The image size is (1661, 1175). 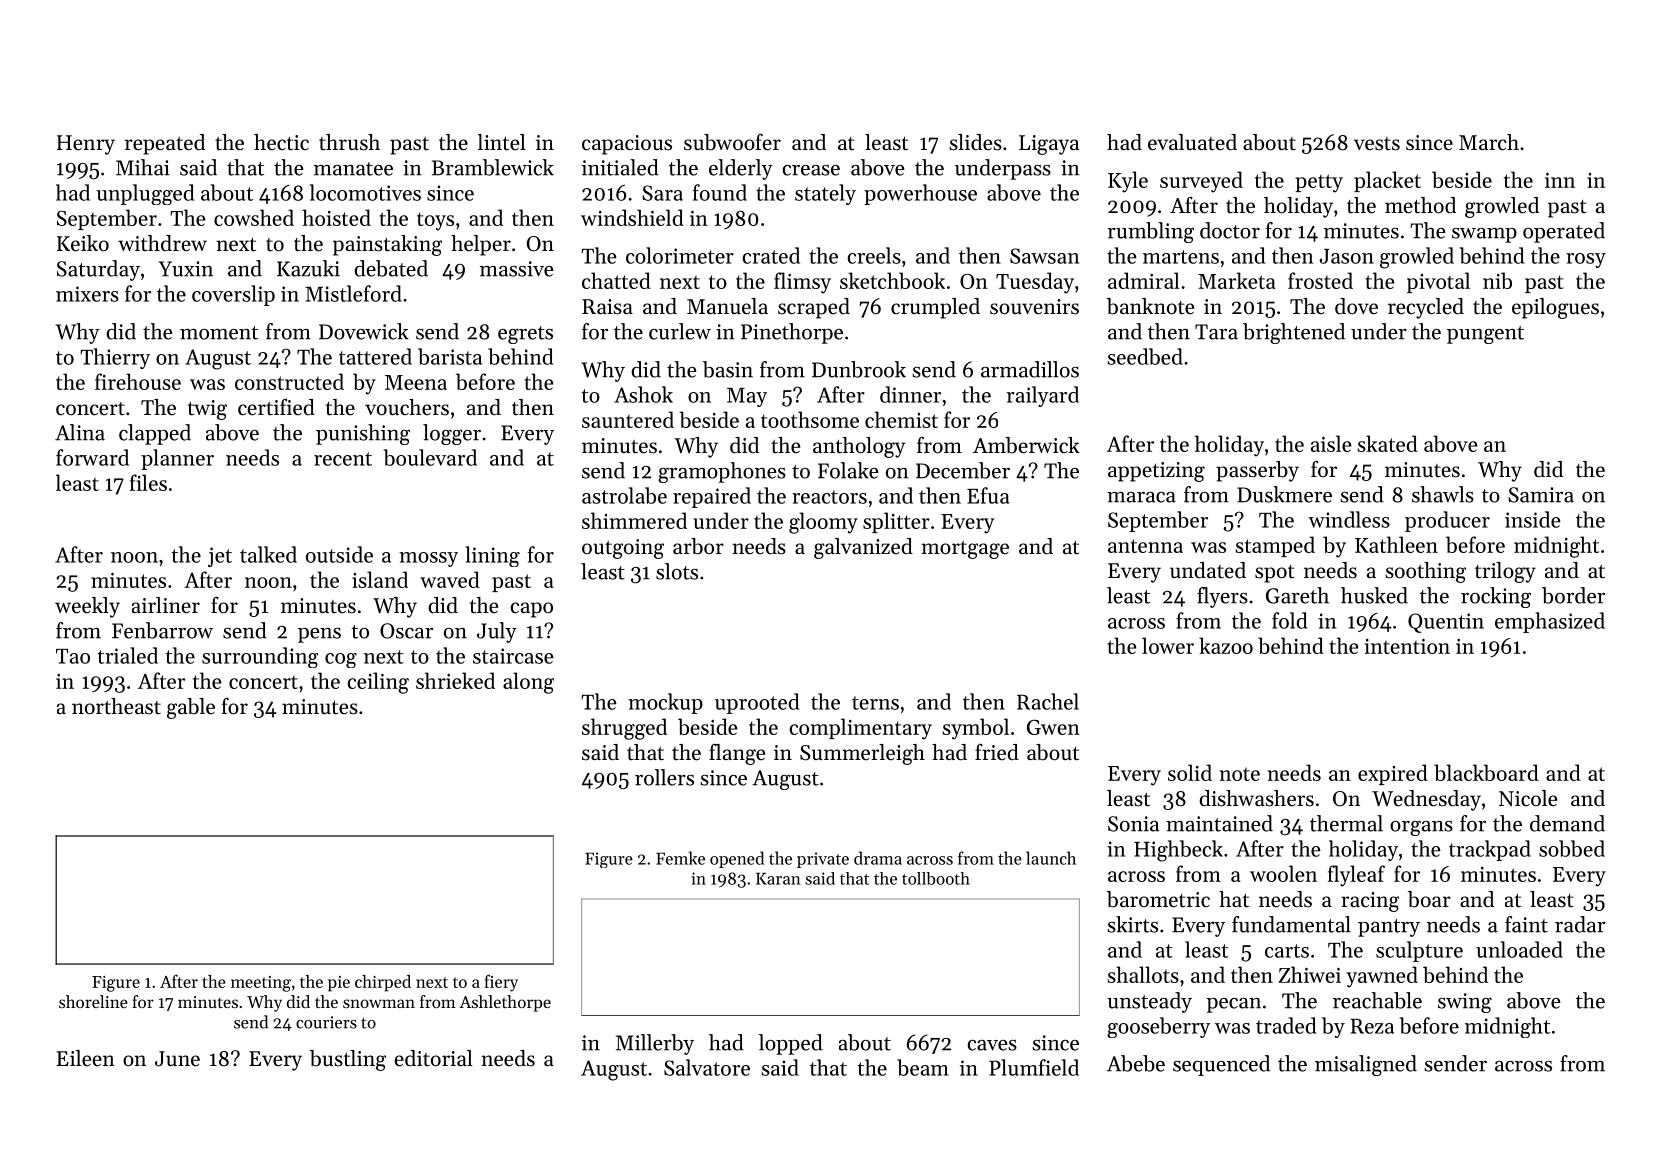 I want to click on slides, so click(x=975, y=142).
